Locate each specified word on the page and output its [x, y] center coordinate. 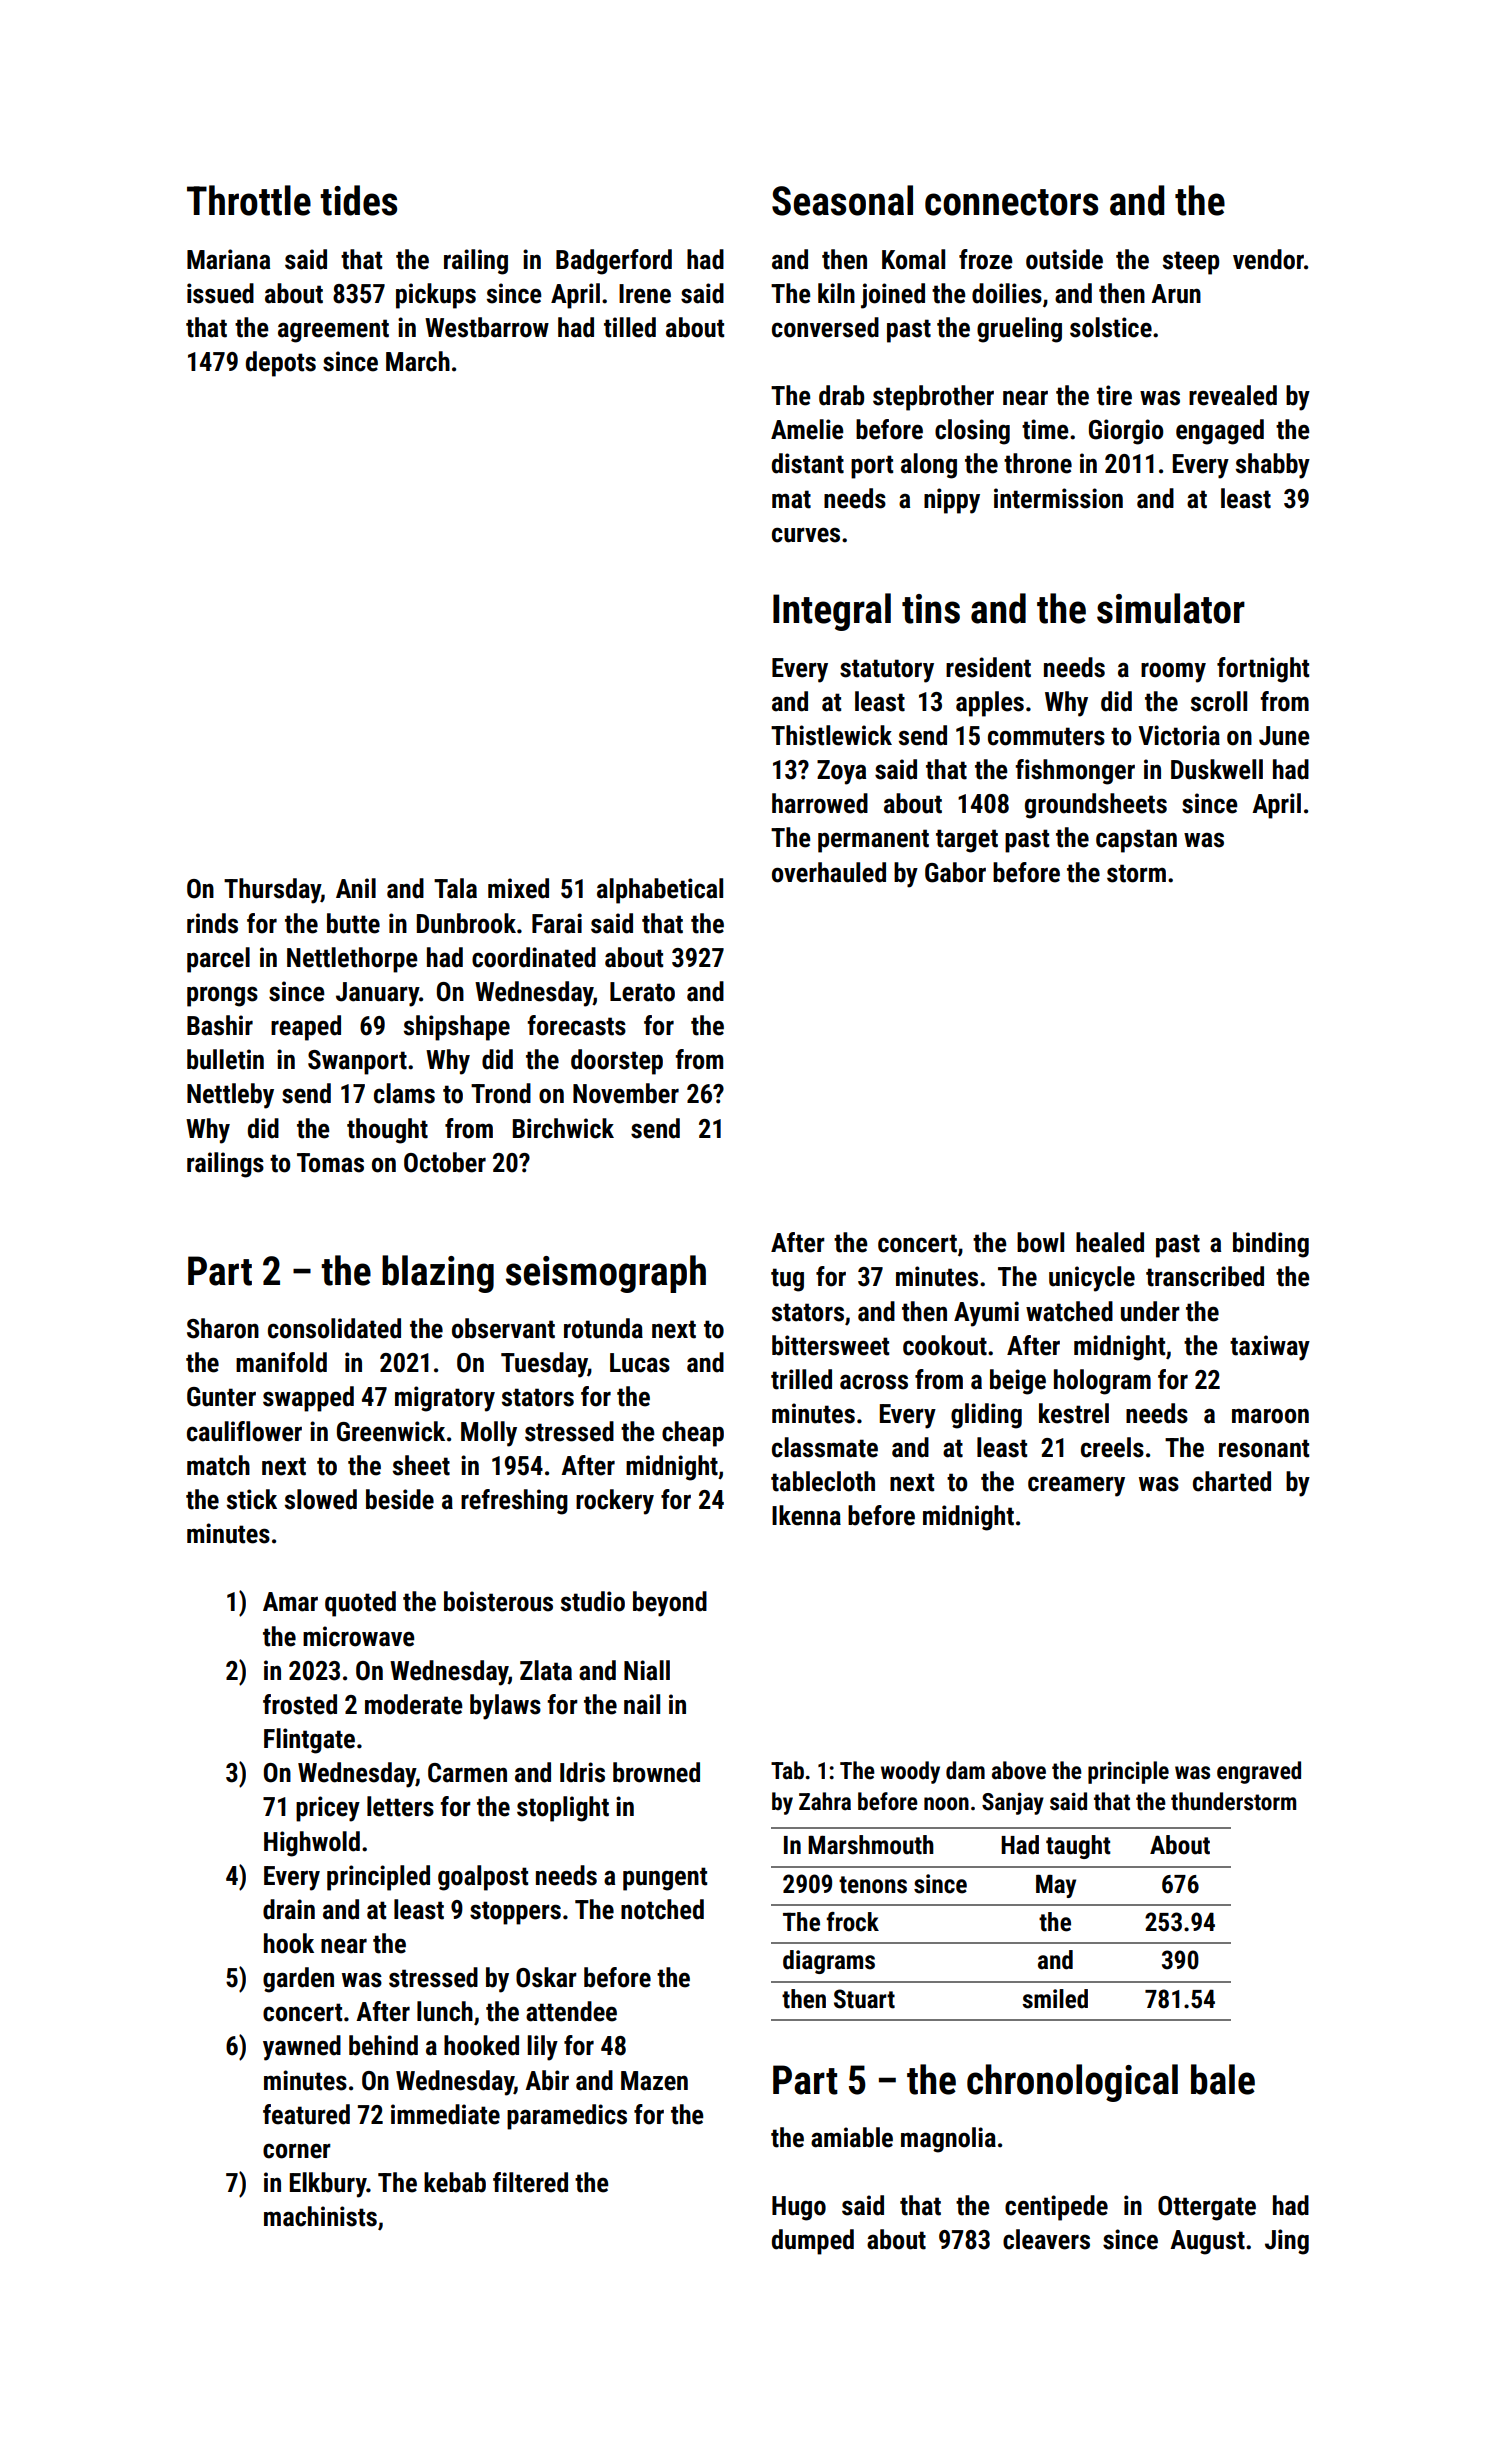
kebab [455, 2182]
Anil [356, 888]
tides [358, 200]
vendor [1268, 259]
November [626, 1093]
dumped [813, 2242]
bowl [1040, 1242]
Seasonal [842, 200]
